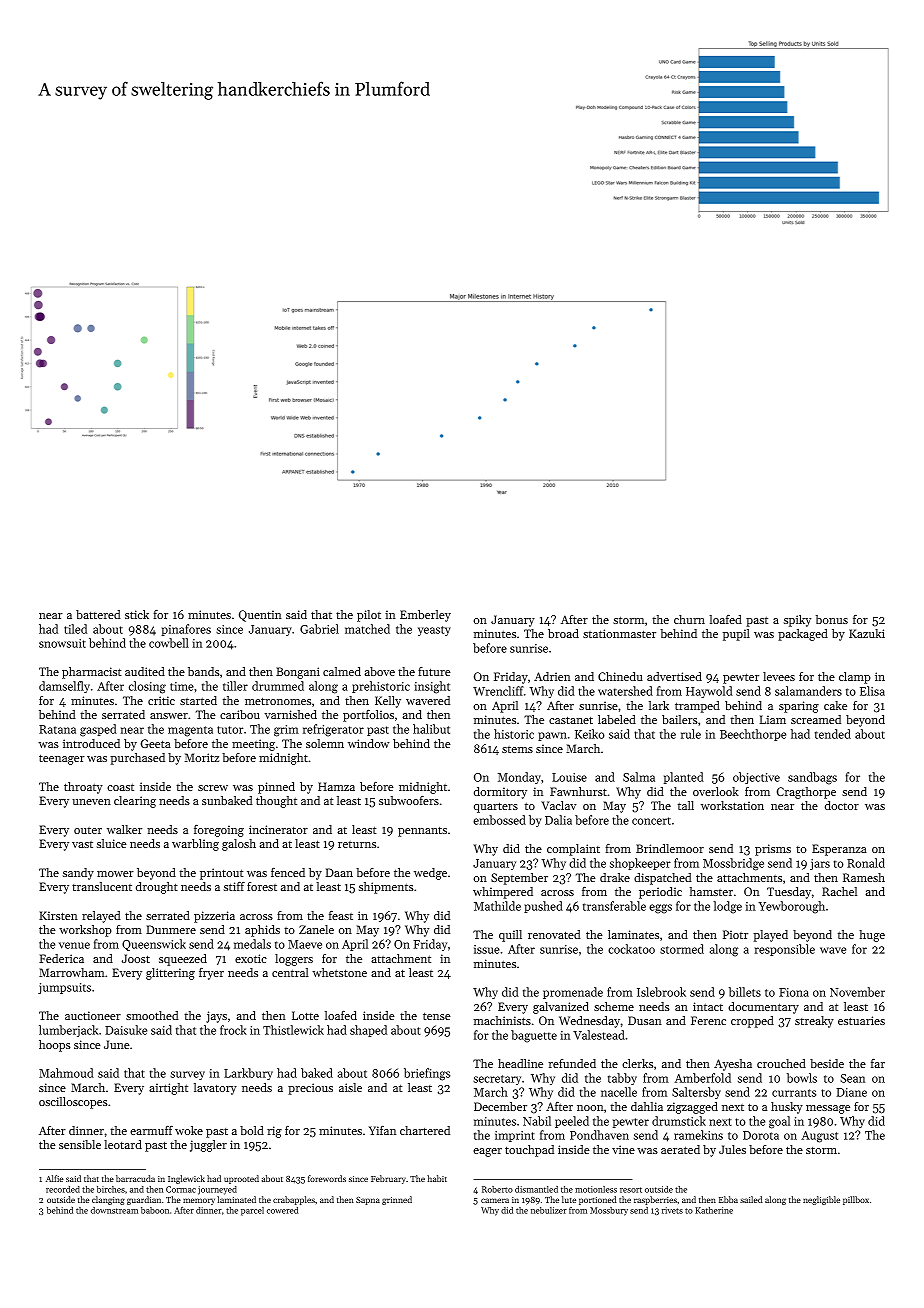 This screenshot has height=1308, width=924. I want to click on churn, so click(689, 619).
